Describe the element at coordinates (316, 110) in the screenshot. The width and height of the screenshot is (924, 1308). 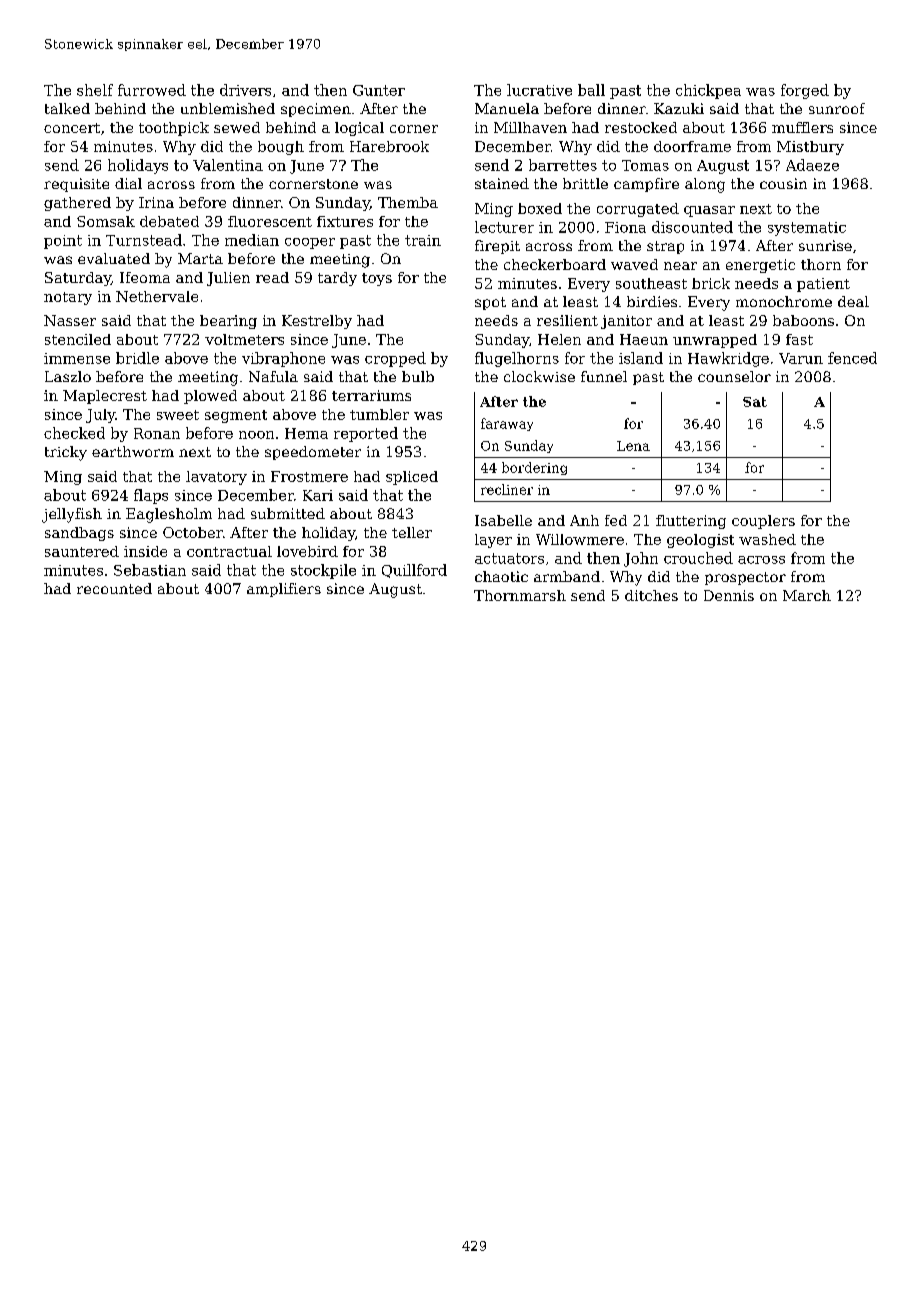
I see `specimen` at that location.
